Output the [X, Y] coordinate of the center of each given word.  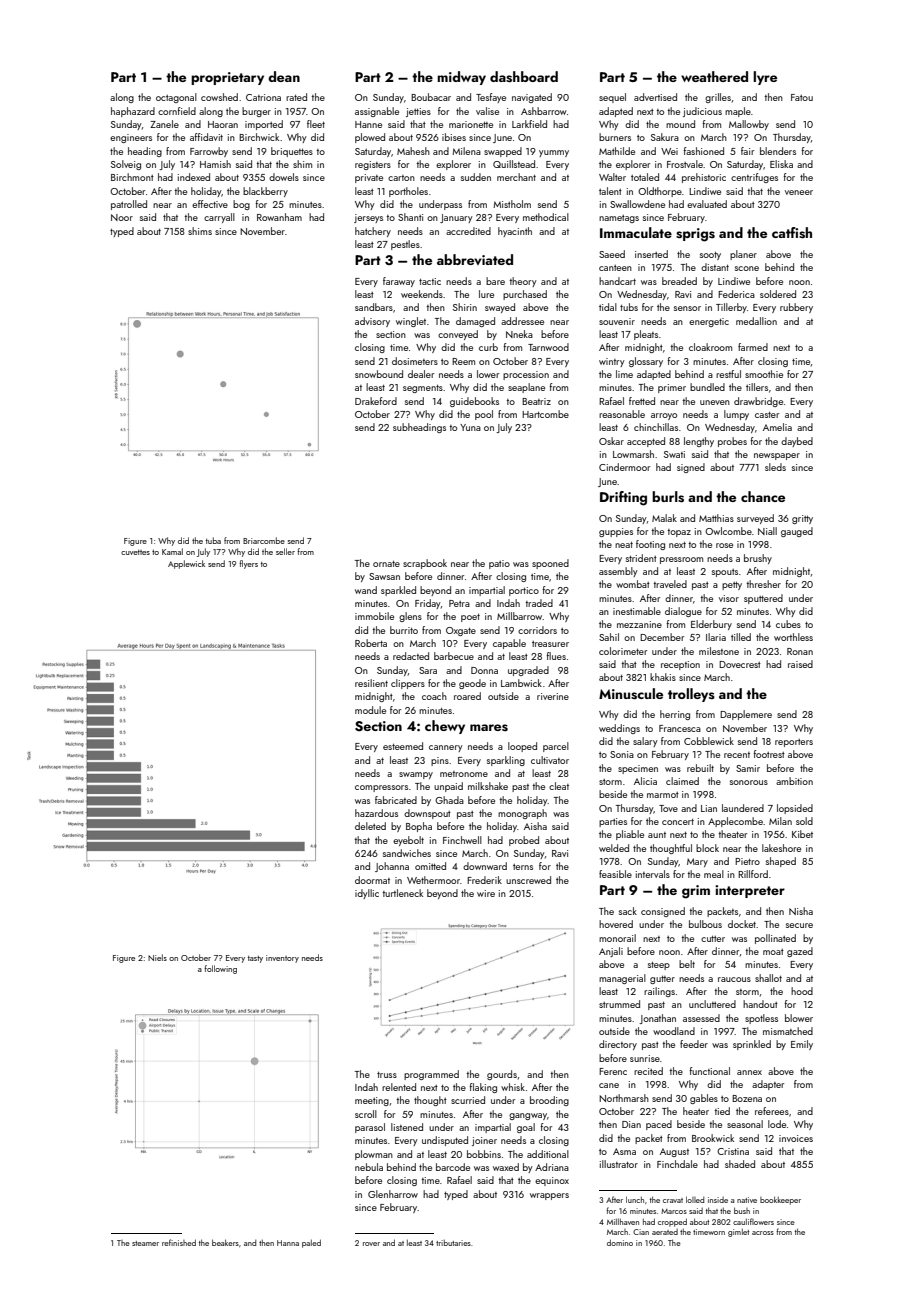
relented [399, 1087]
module [370, 710]
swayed [500, 308]
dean [284, 76]
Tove [668, 808]
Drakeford [376, 401]
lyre [765, 78]
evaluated [707, 204]
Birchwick [259, 137]
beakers [225, 1242]
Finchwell [462, 840]
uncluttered [712, 1004]
